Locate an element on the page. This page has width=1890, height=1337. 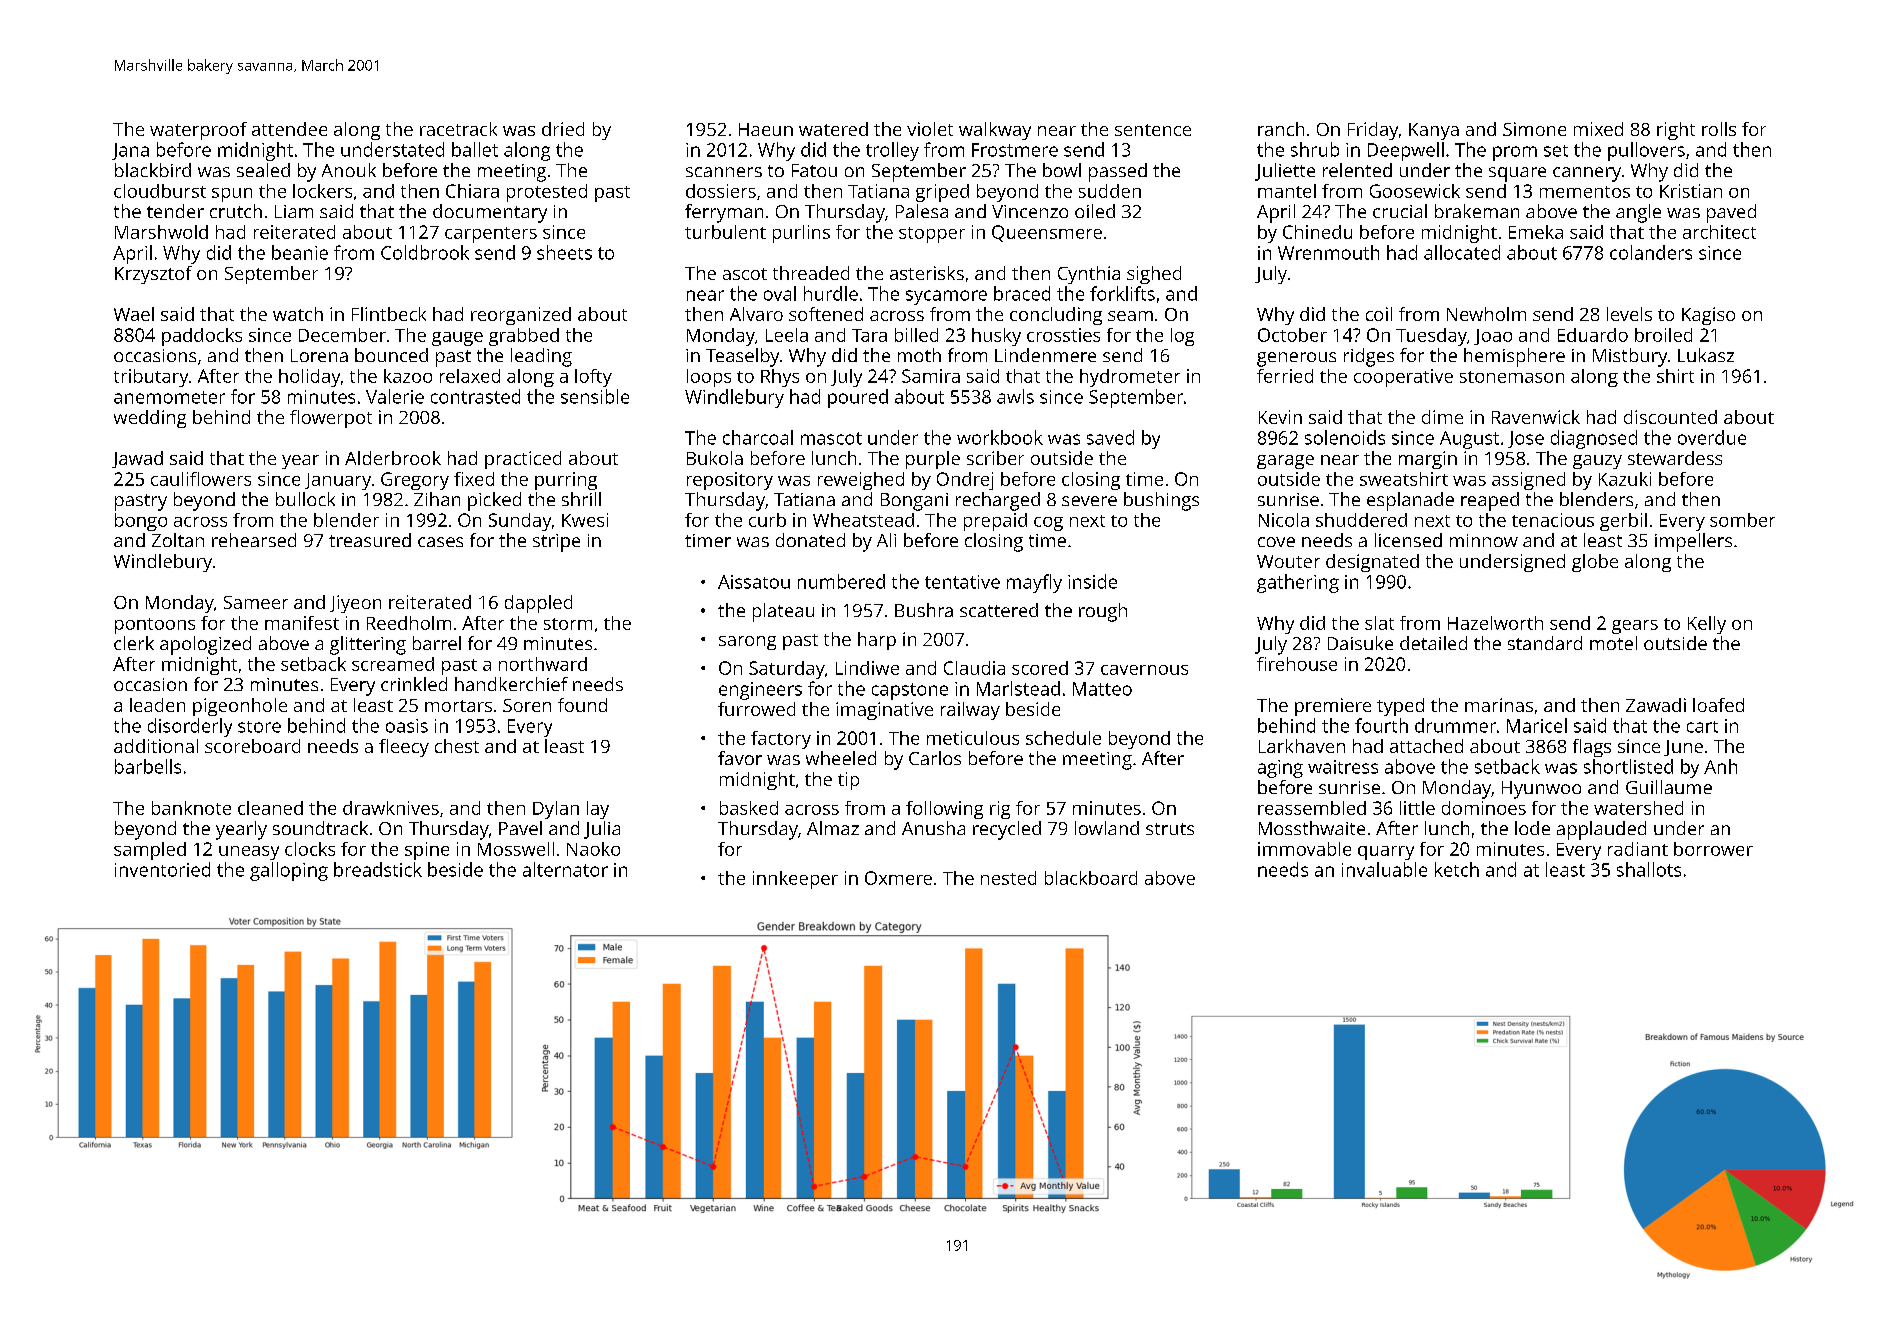
Emeka is located at coordinates (1536, 232).
